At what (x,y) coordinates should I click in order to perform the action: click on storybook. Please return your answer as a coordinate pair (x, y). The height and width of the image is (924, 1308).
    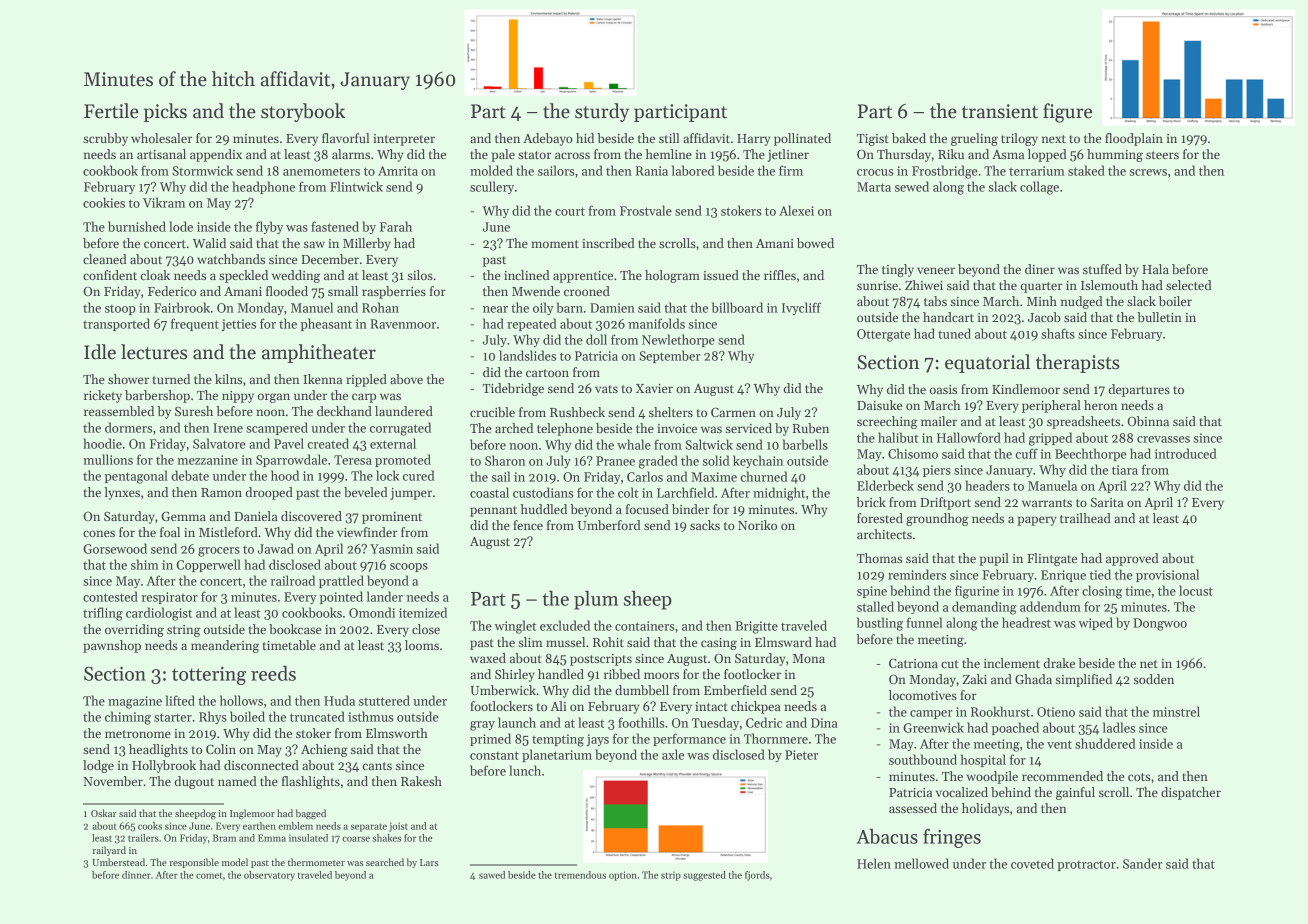
    Looking at the image, I should click on (303, 112).
